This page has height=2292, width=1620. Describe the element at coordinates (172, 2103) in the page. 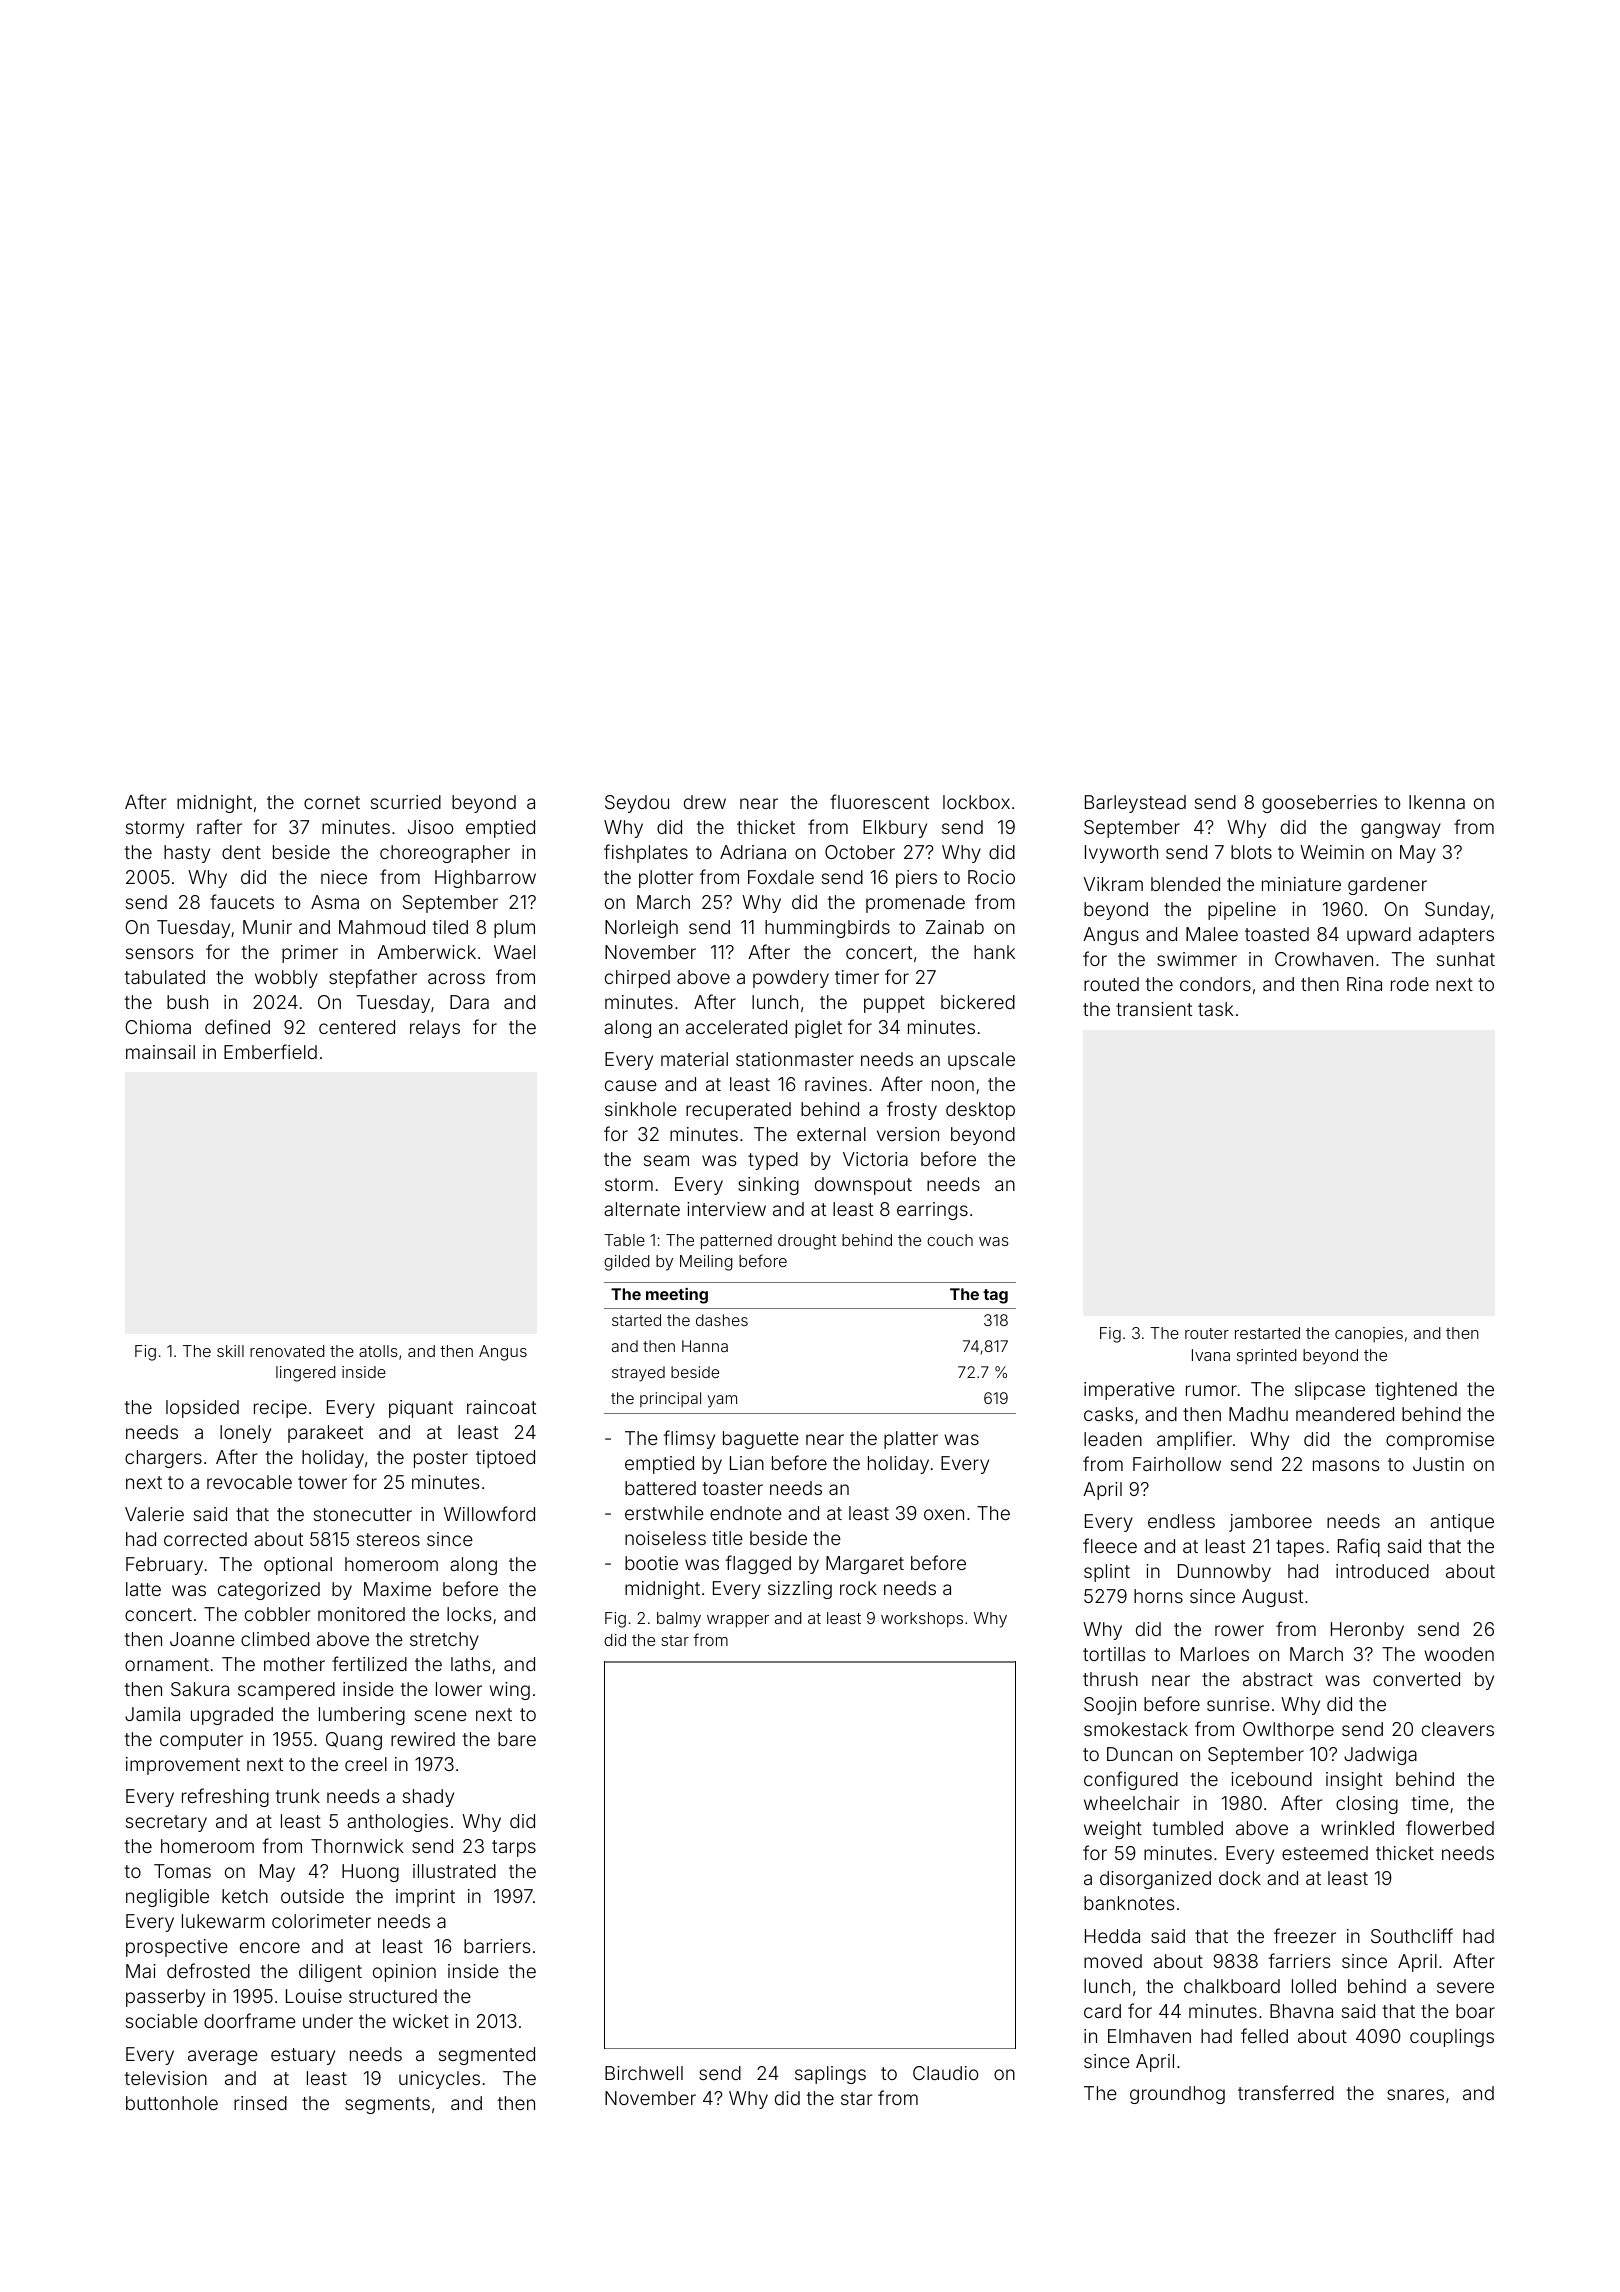

I see `buttonhole` at that location.
